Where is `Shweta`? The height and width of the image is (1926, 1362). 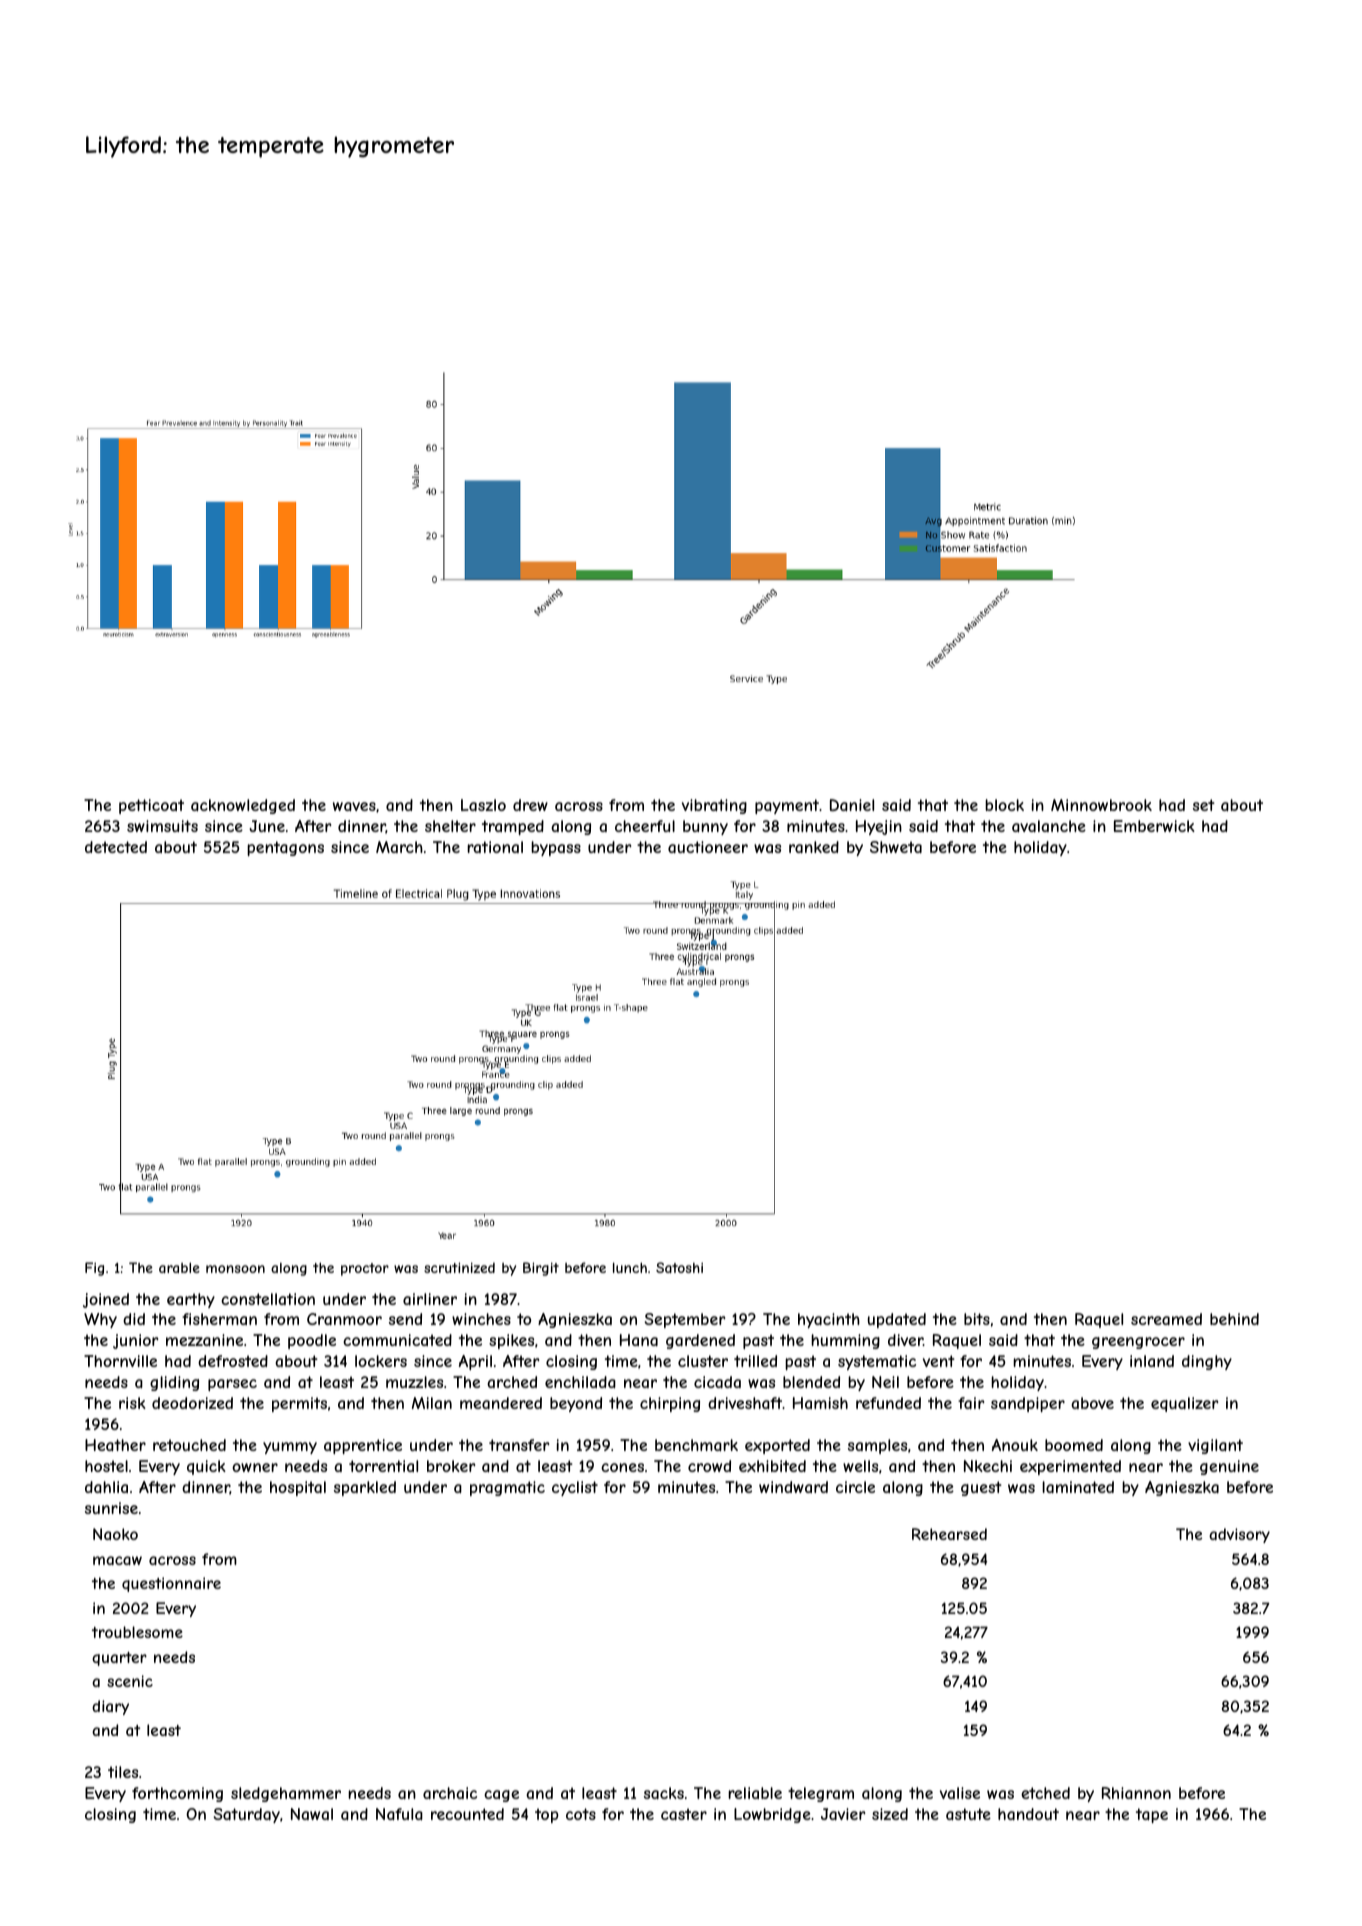 Shweta is located at coordinates (896, 847).
